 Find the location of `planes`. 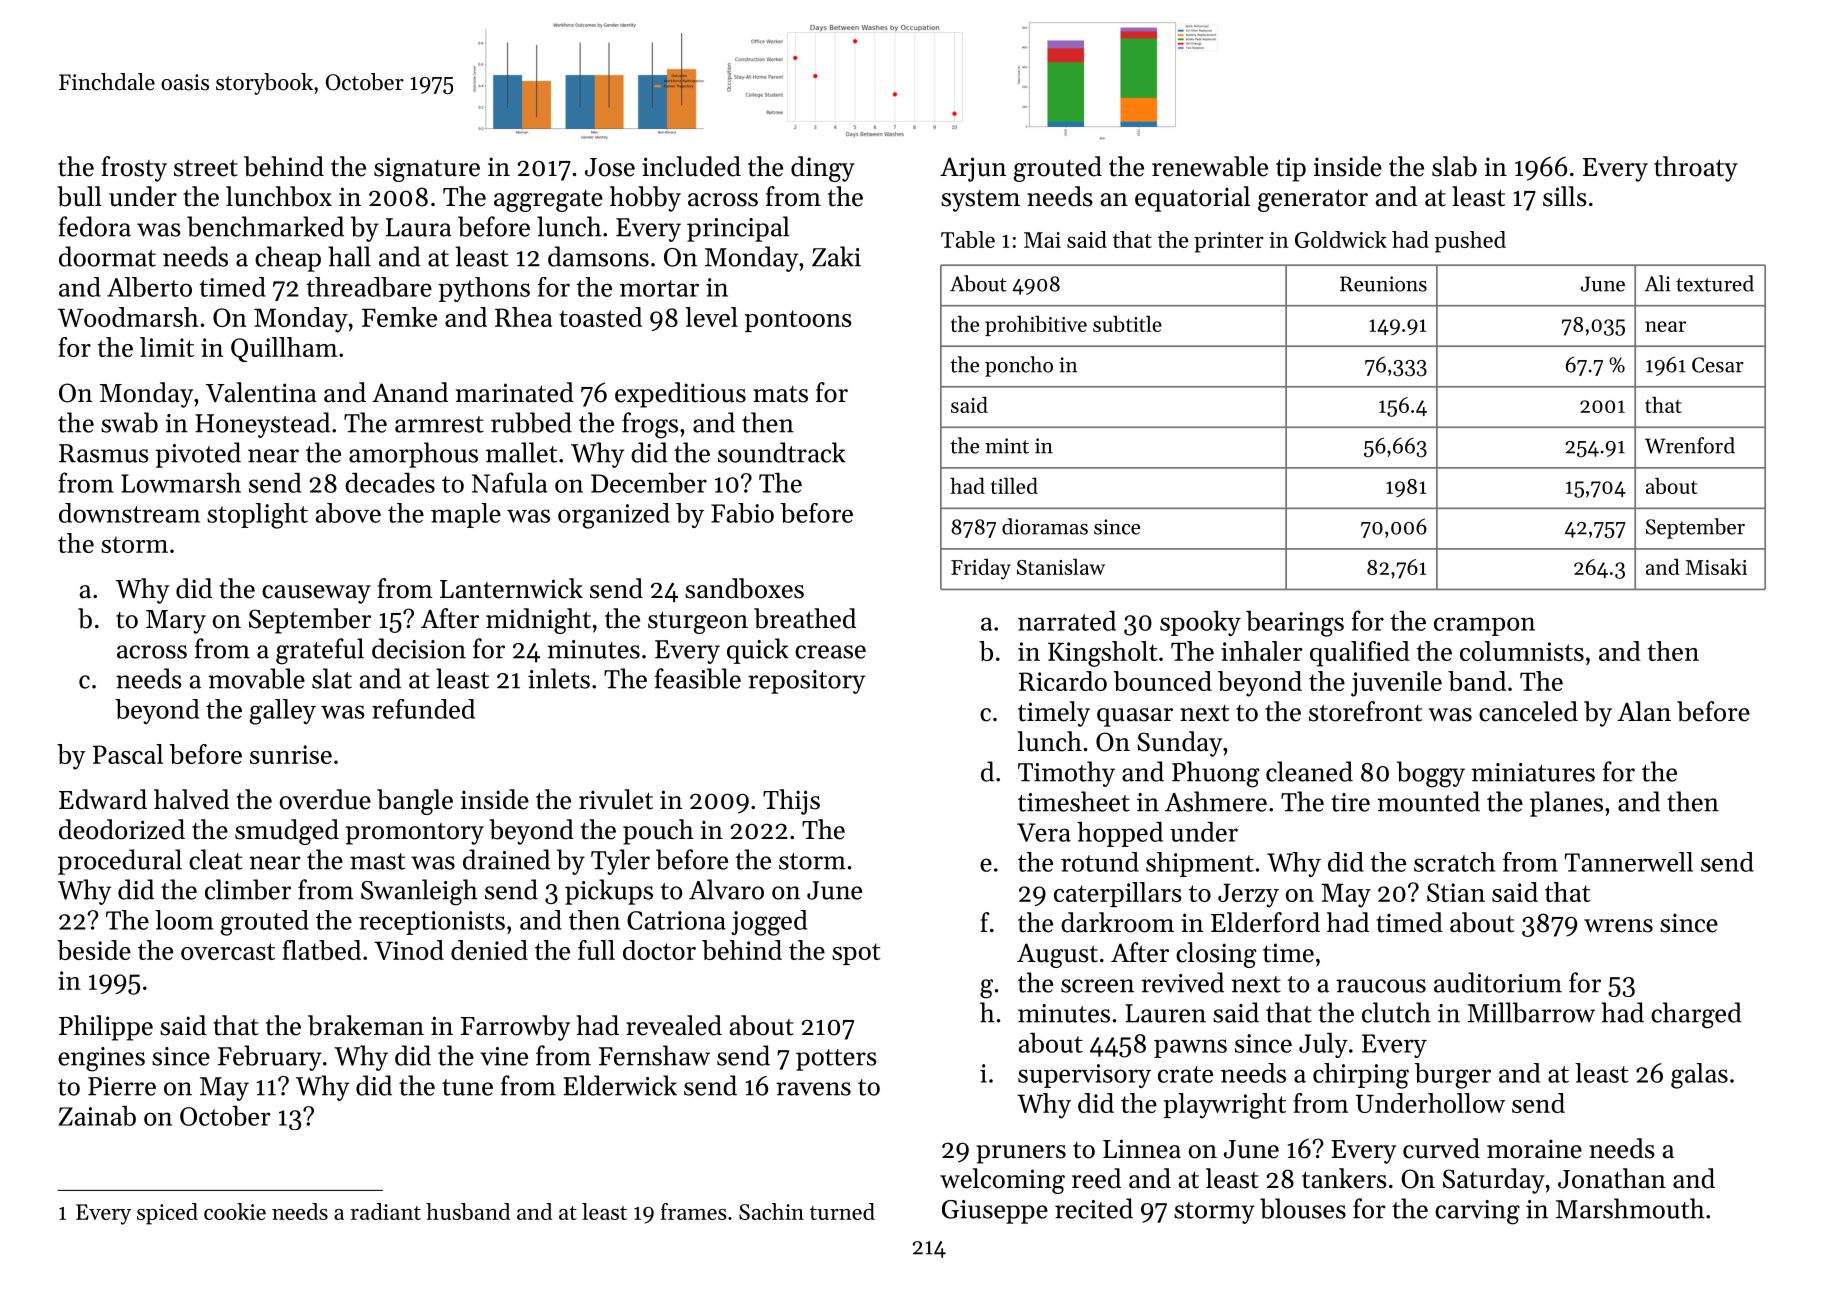

planes is located at coordinates (1566, 804).
